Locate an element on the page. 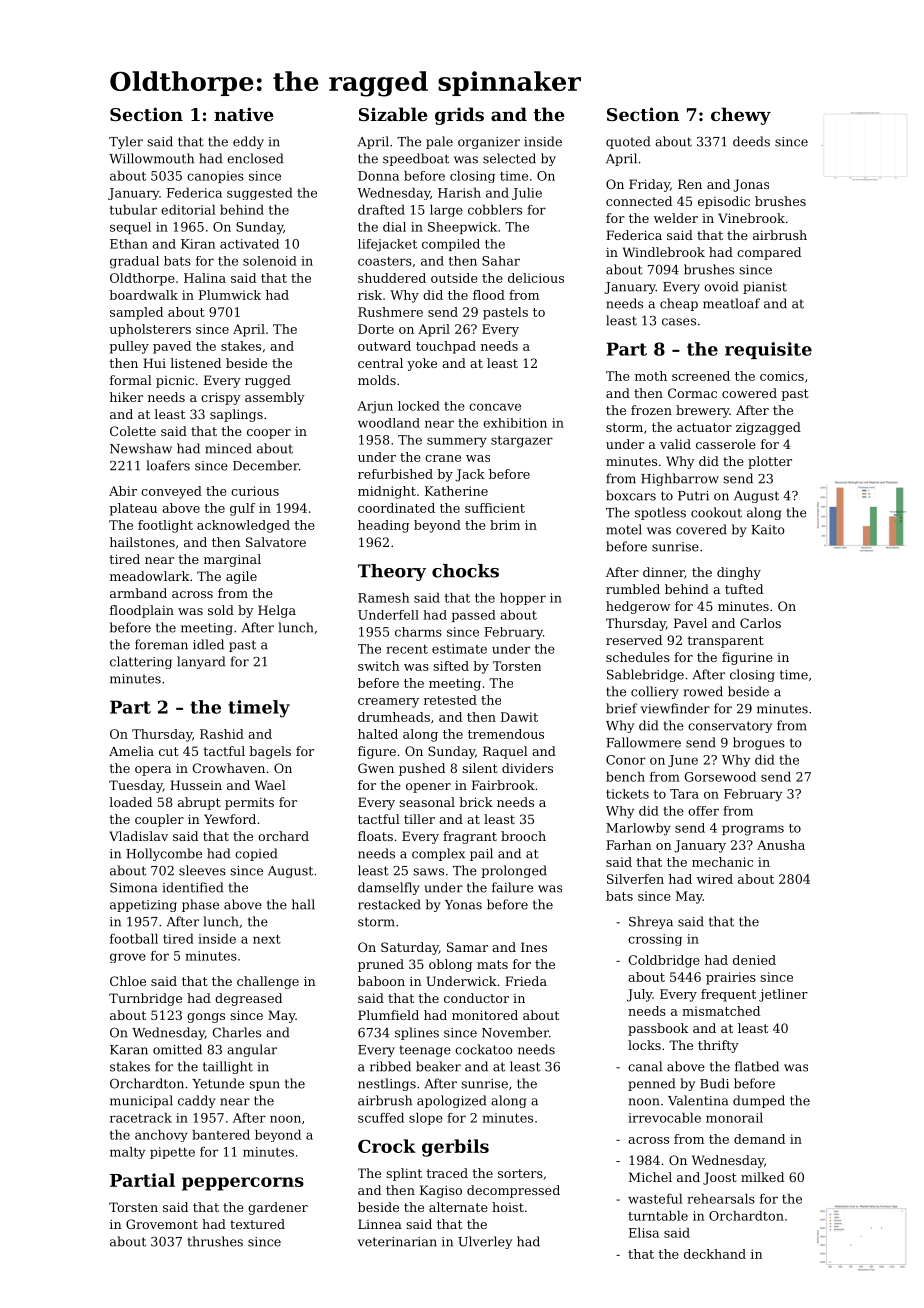  Sizable is located at coordinates (393, 114).
